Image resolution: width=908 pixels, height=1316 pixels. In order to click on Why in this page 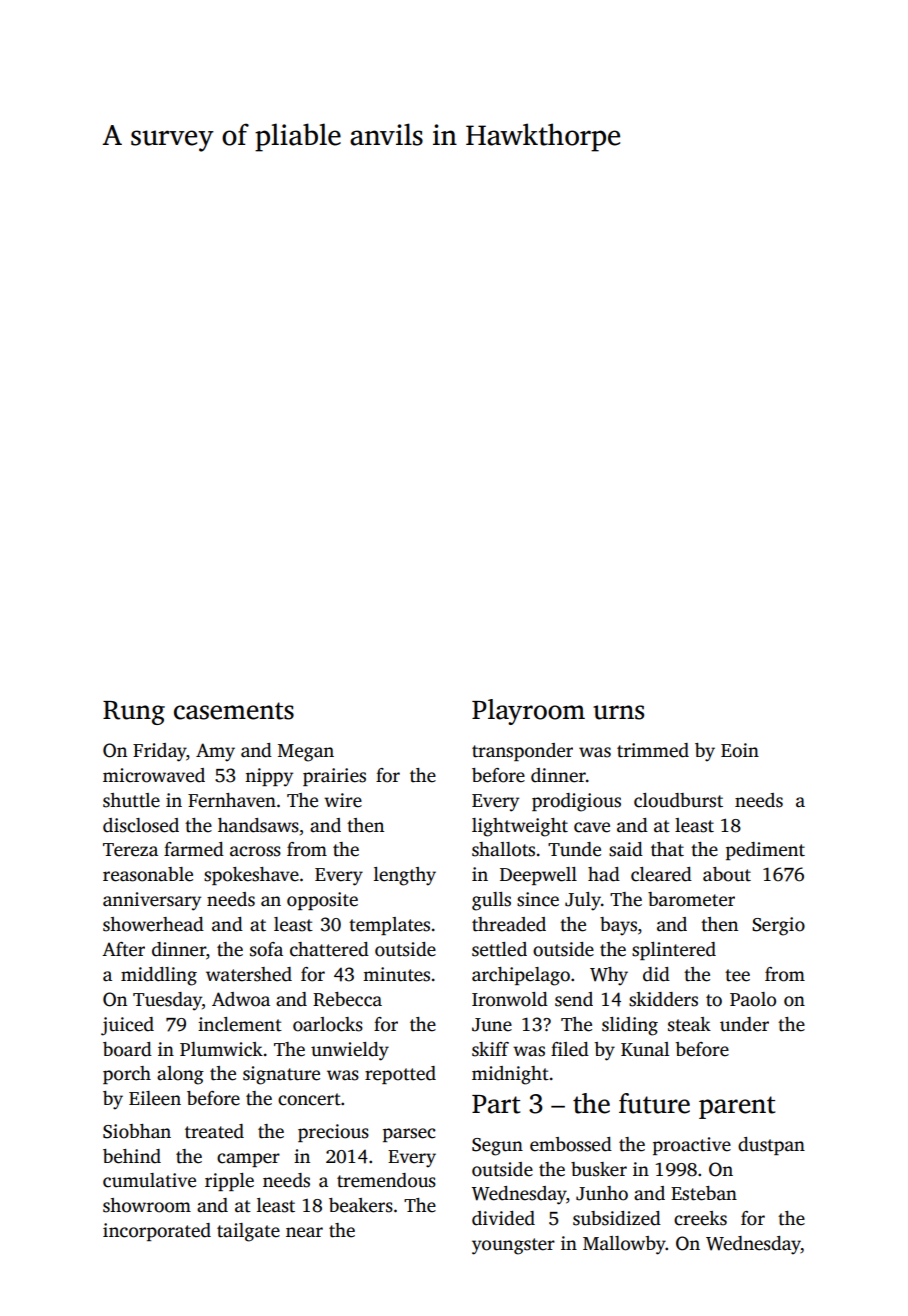, I will do `click(609, 976)`.
